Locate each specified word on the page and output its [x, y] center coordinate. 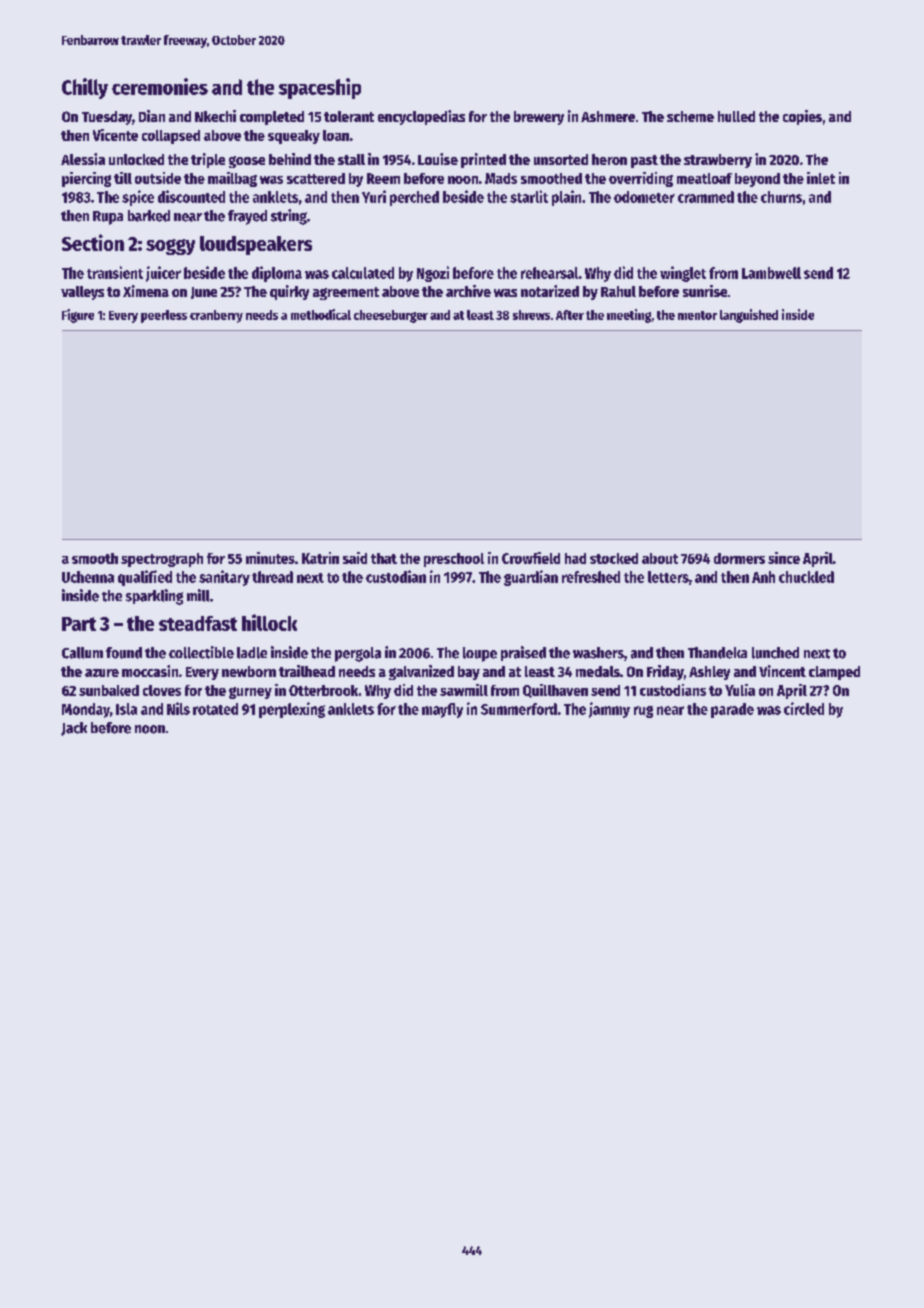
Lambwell [771, 273]
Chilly [85, 88]
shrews [531, 315]
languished [749, 316]
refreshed [591, 577]
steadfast [198, 623]
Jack [74, 729]
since [784, 558]
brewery [539, 118]
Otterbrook [323, 690]
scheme [690, 116]
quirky [289, 292]
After [570, 315]
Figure [78, 316]
